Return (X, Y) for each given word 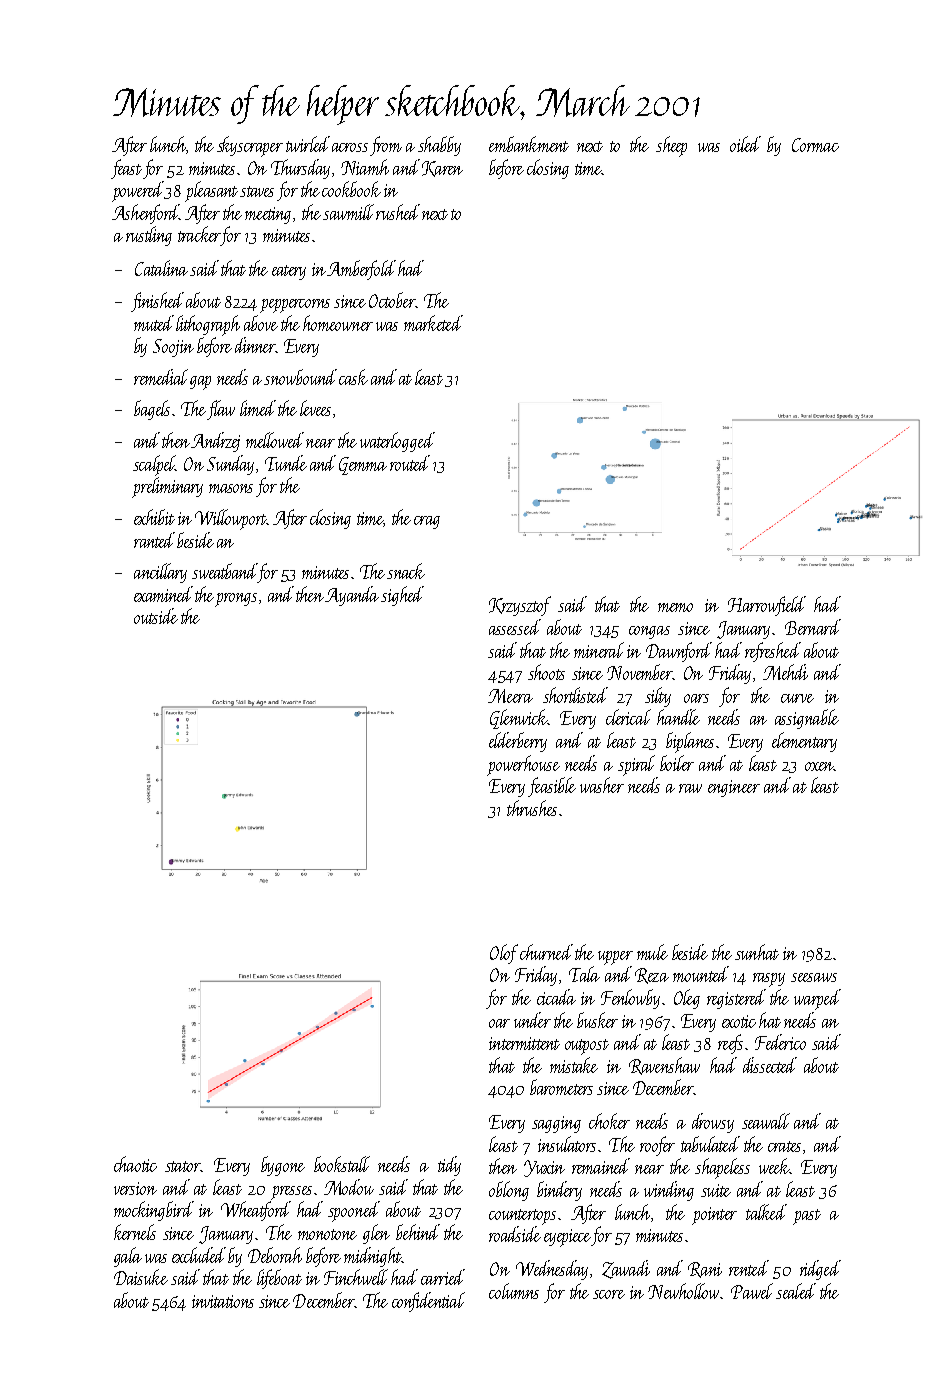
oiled (745, 144)
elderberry (518, 742)
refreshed (773, 652)
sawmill (348, 212)
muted (154, 323)
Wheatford (256, 1211)
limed (258, 408)
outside (156, 616)
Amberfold (361, 270)
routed (410, 463)
